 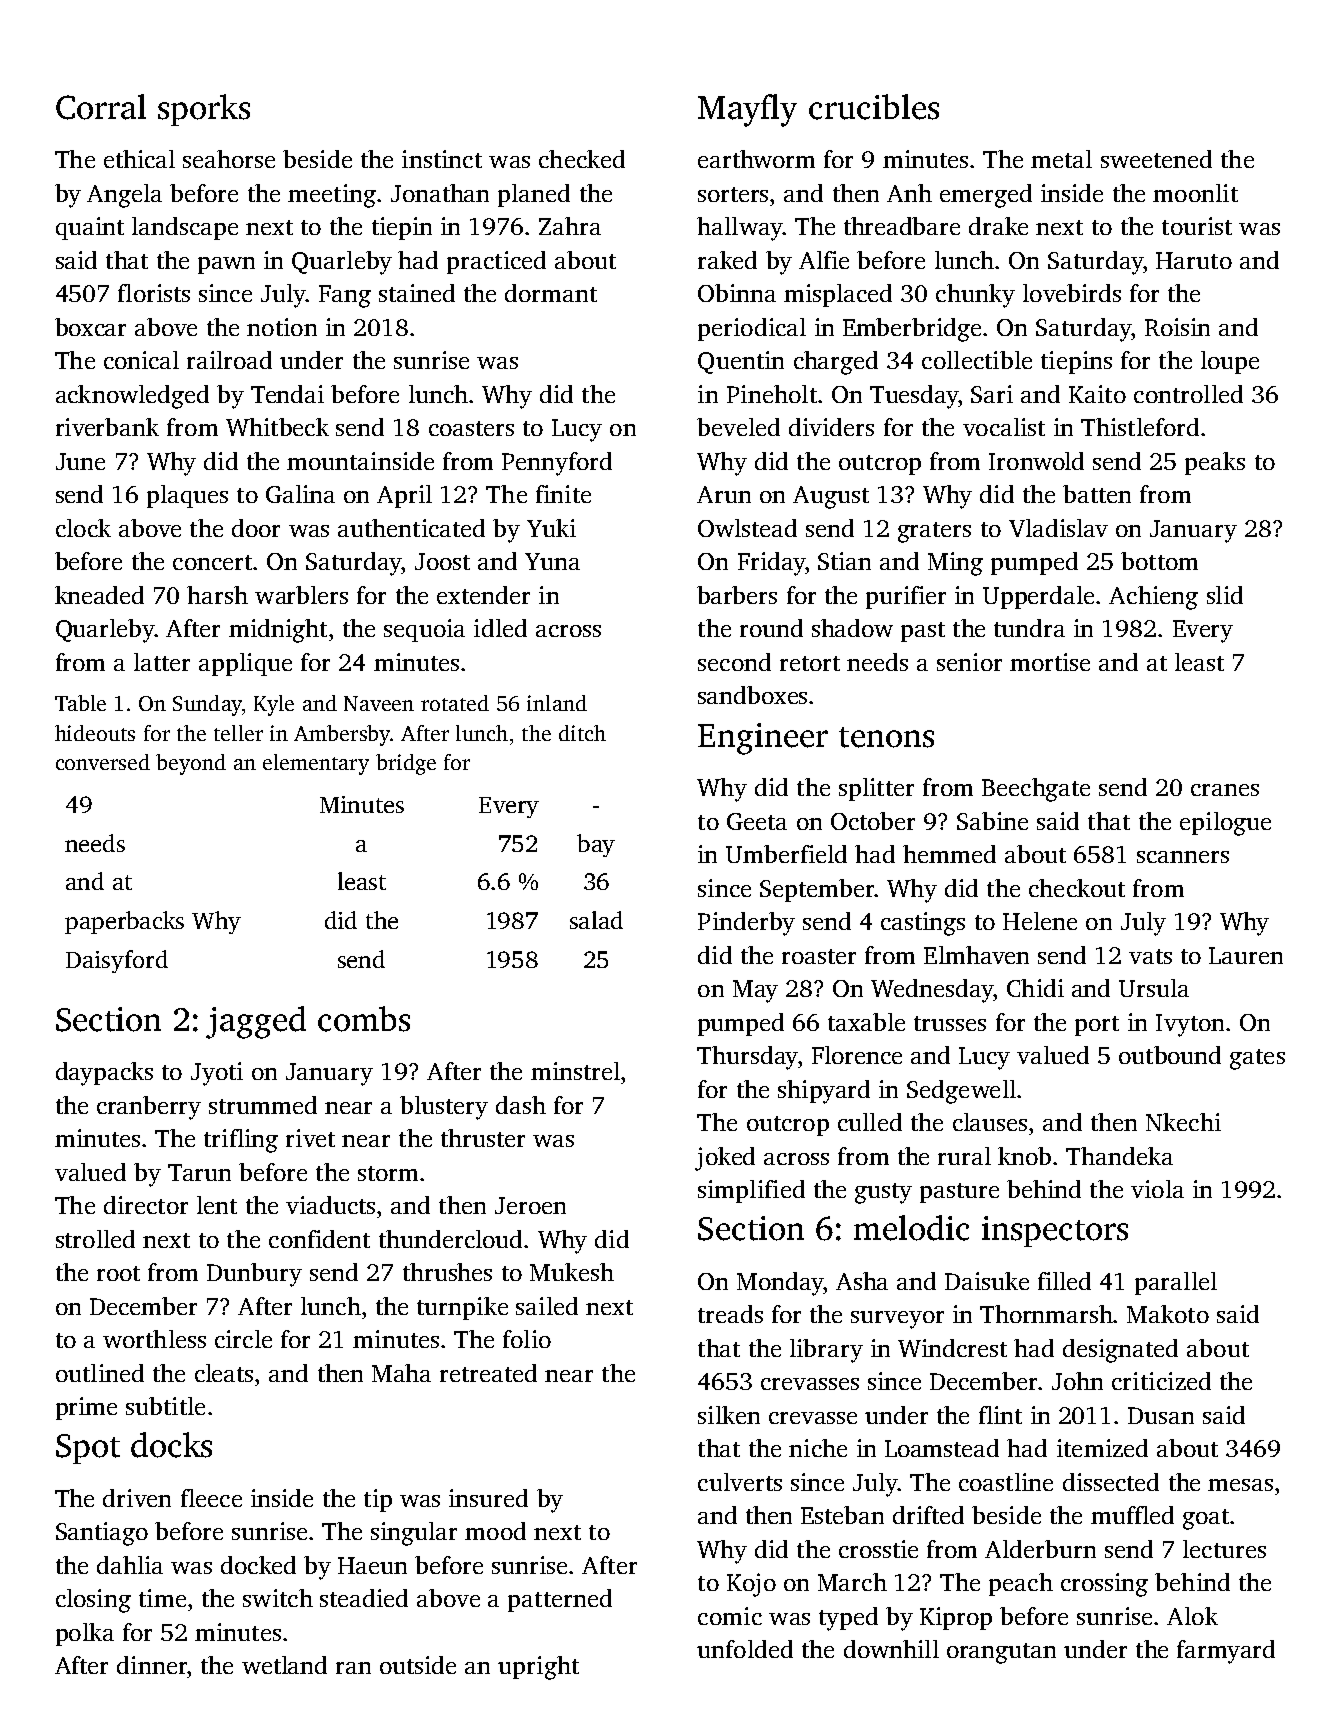 I want to click on paperbacks, so click(x=124, y=922).
